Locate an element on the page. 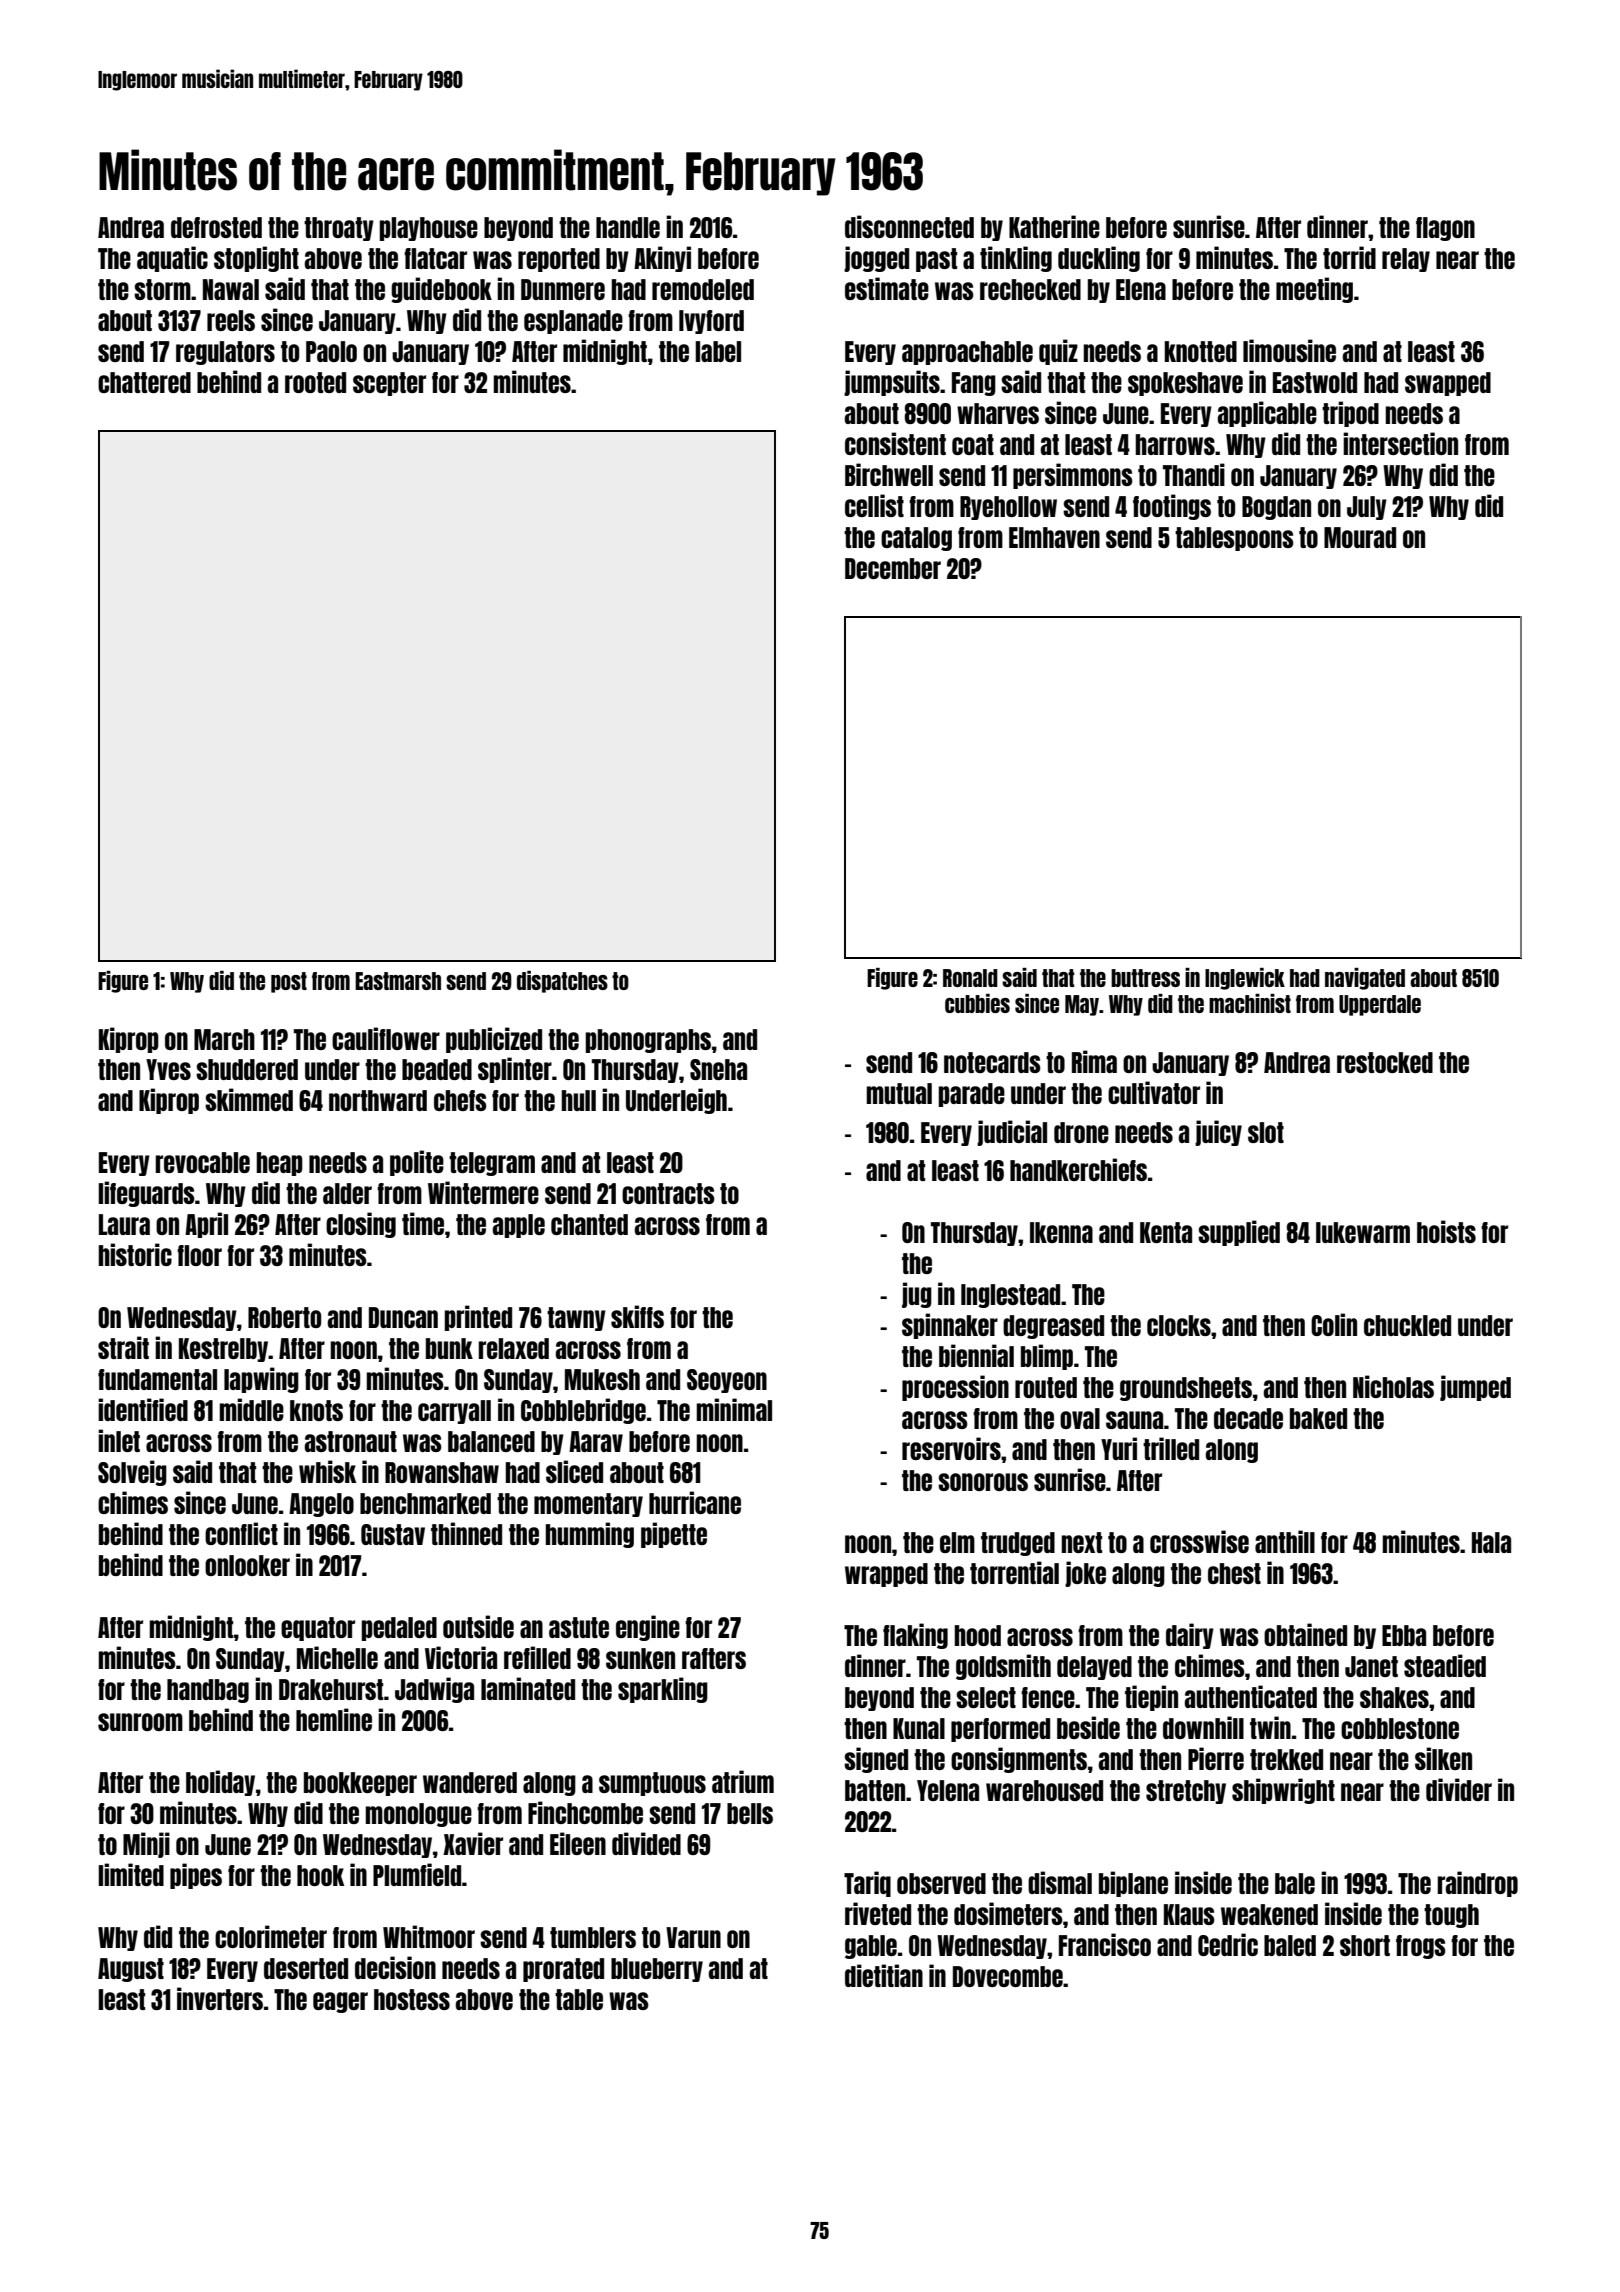  beaded is located at coordinates (437, 1069).
